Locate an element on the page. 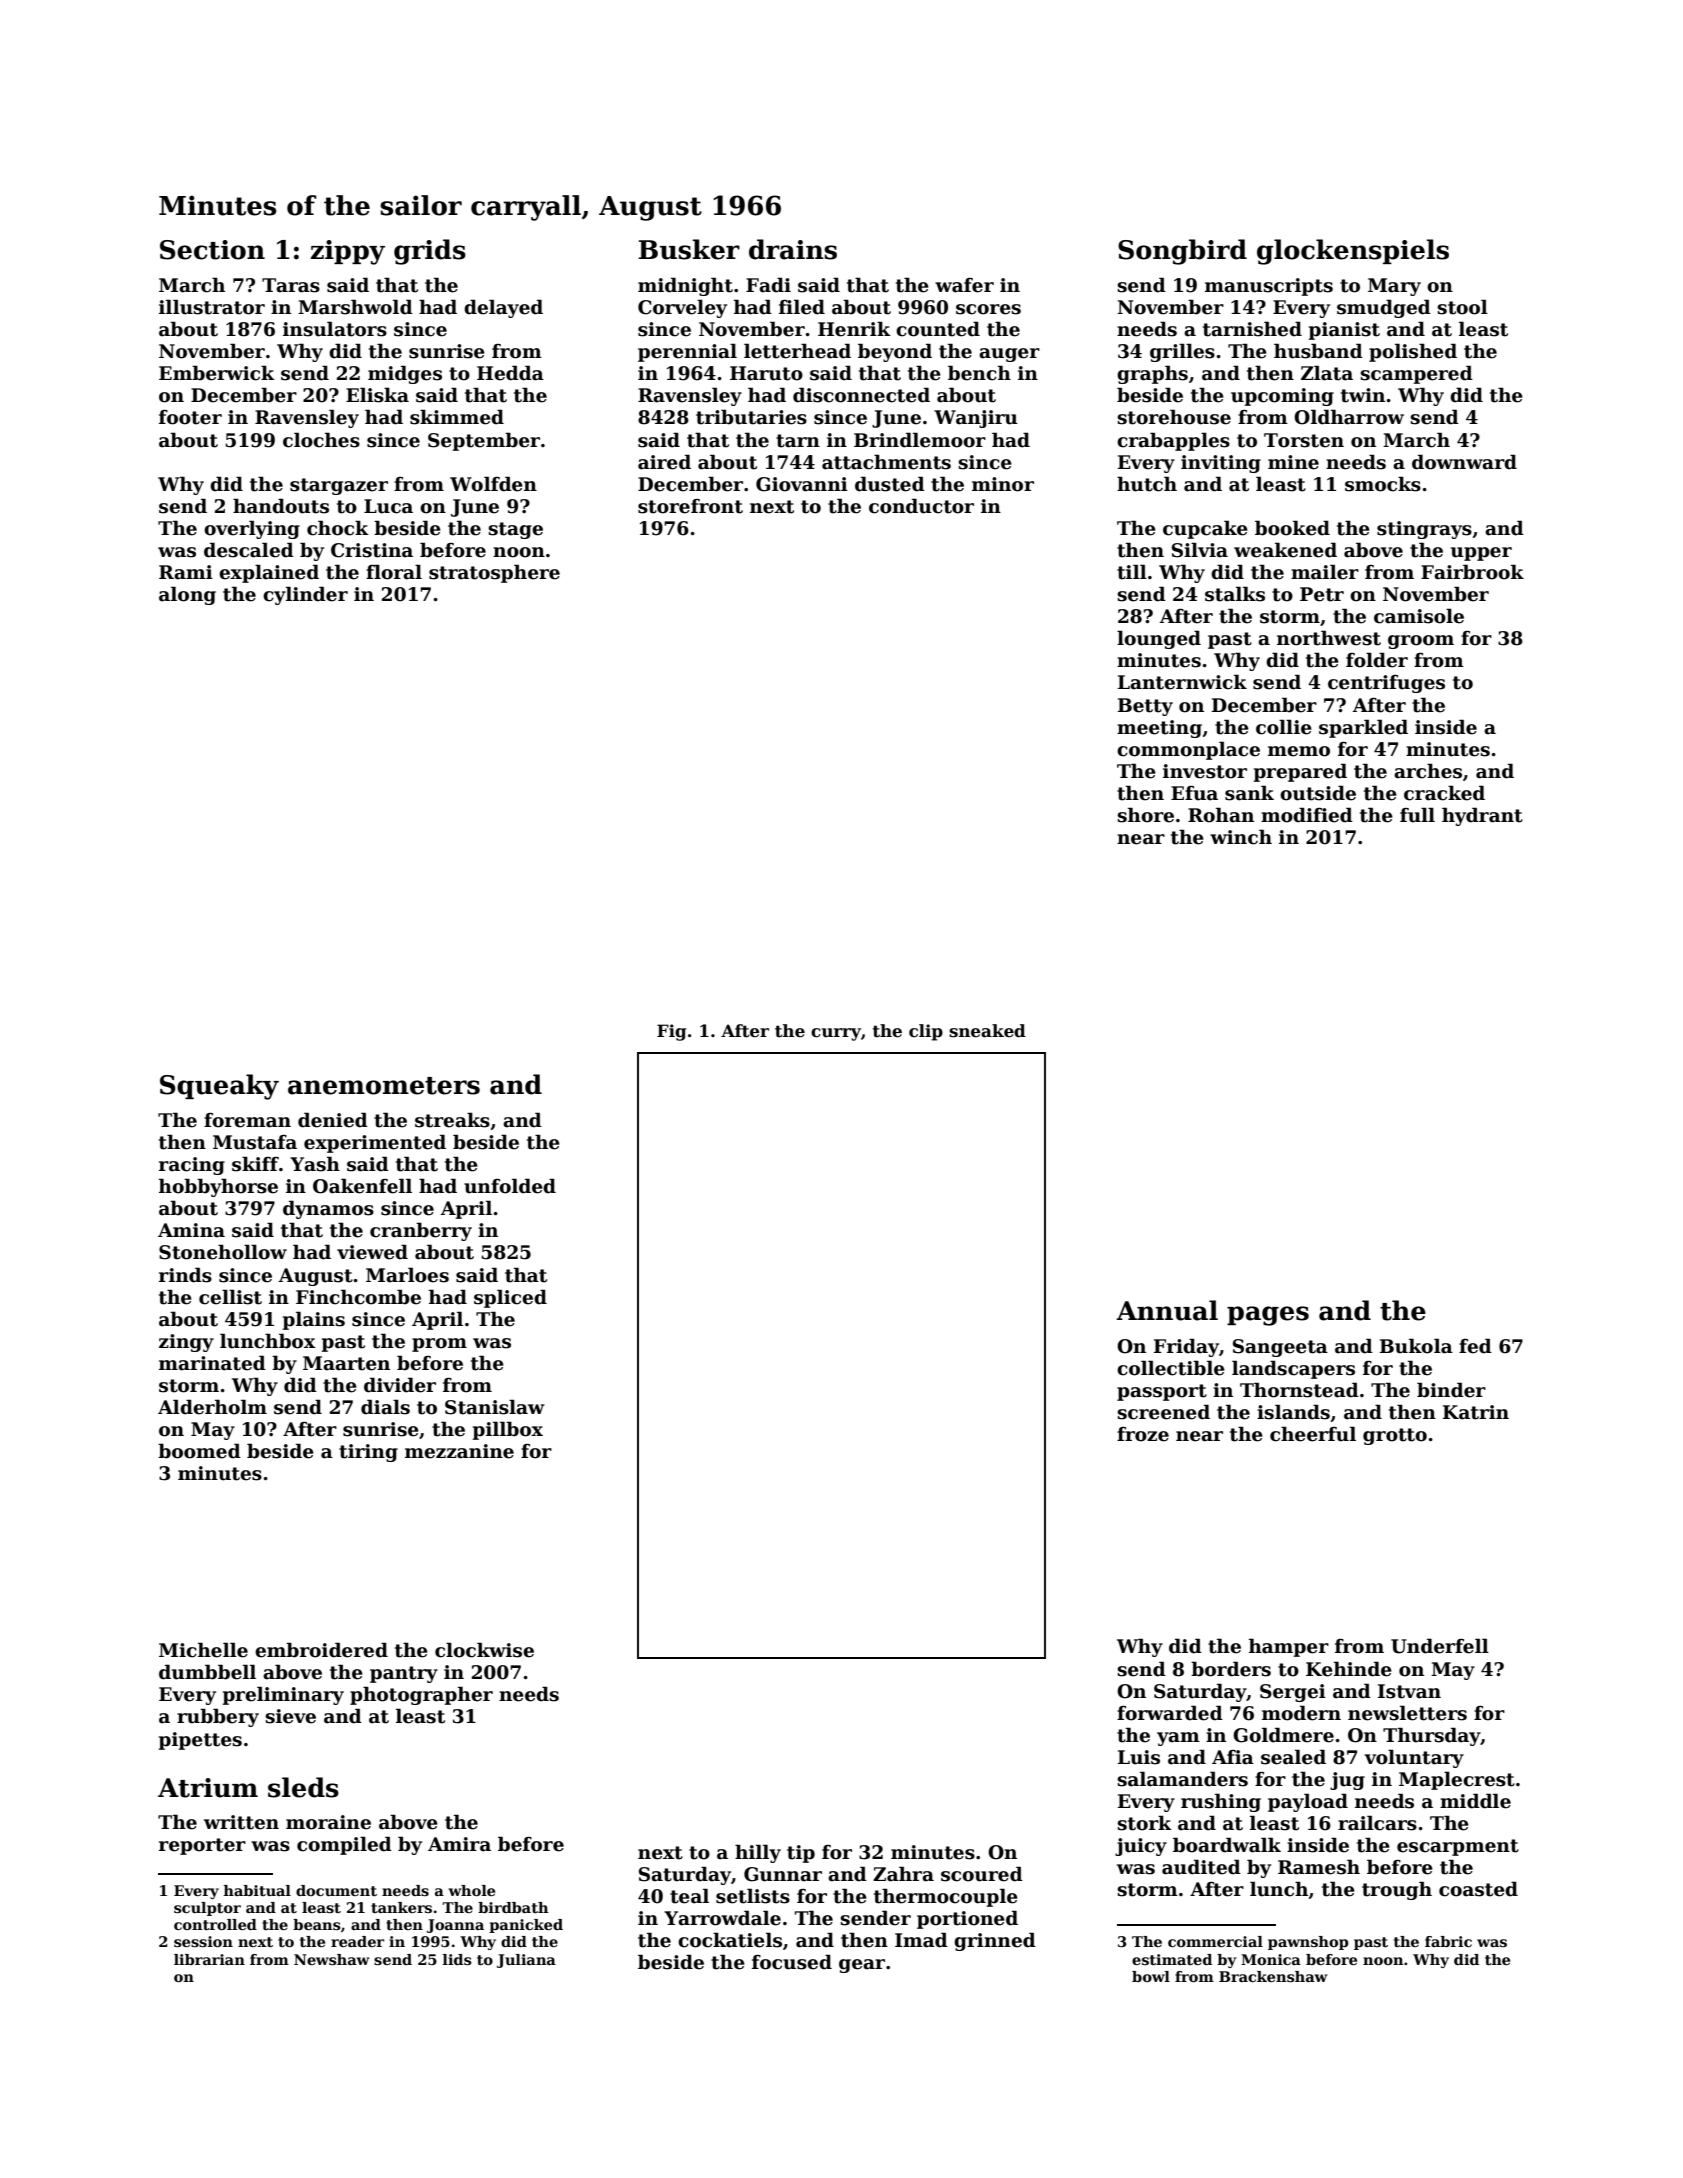  glockenspiels is located at coordinates (1353, 252).
